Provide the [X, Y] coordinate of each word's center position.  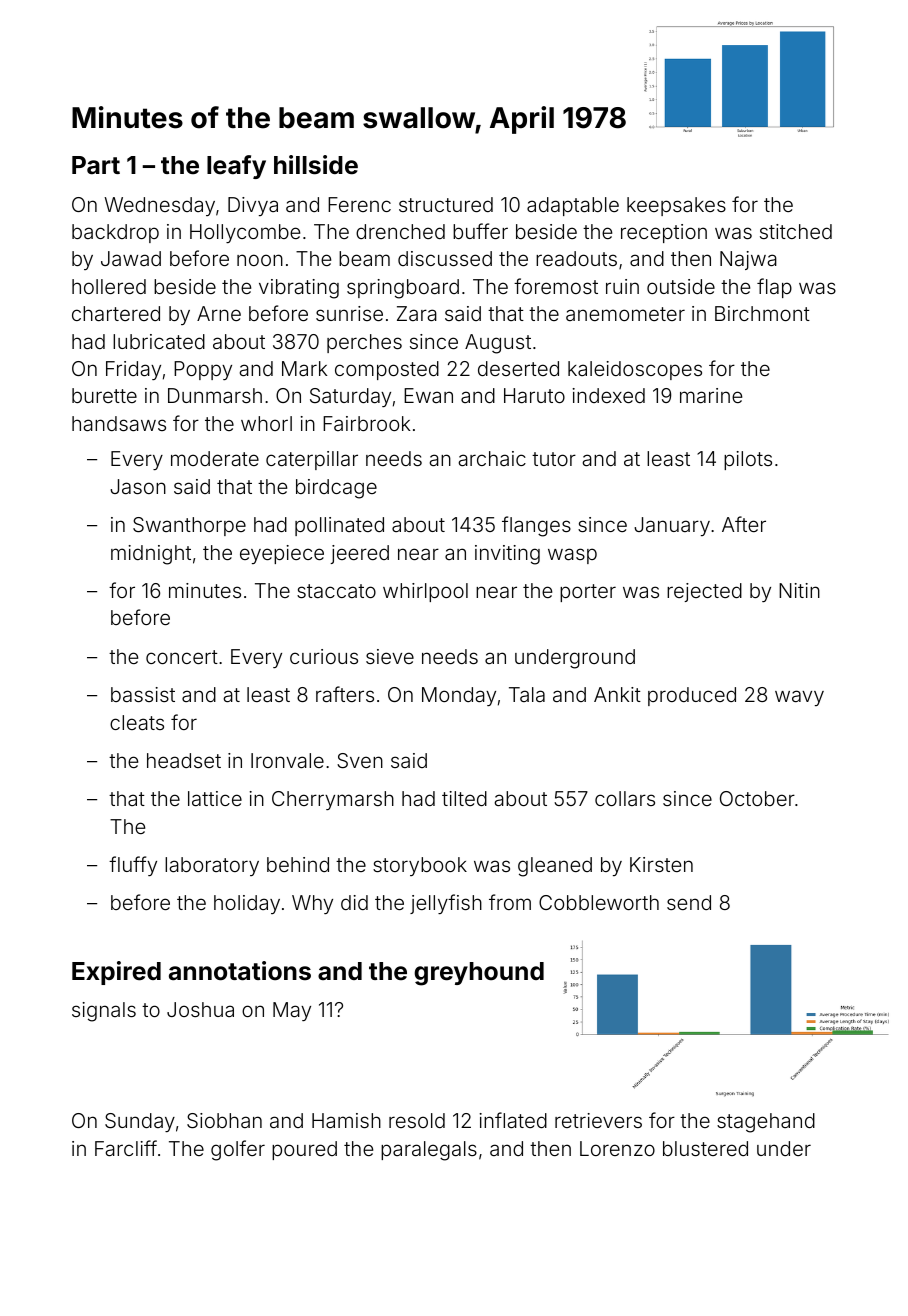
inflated [513, 1120]
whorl [266, 423]
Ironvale [287, 760]
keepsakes [676, 206]
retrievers [598, 1120]
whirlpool [425, 592]
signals [104, 1012]
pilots [748, 460]
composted [387, 370]
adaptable [573, 206]
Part [96, 165]
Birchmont [762, 313]
